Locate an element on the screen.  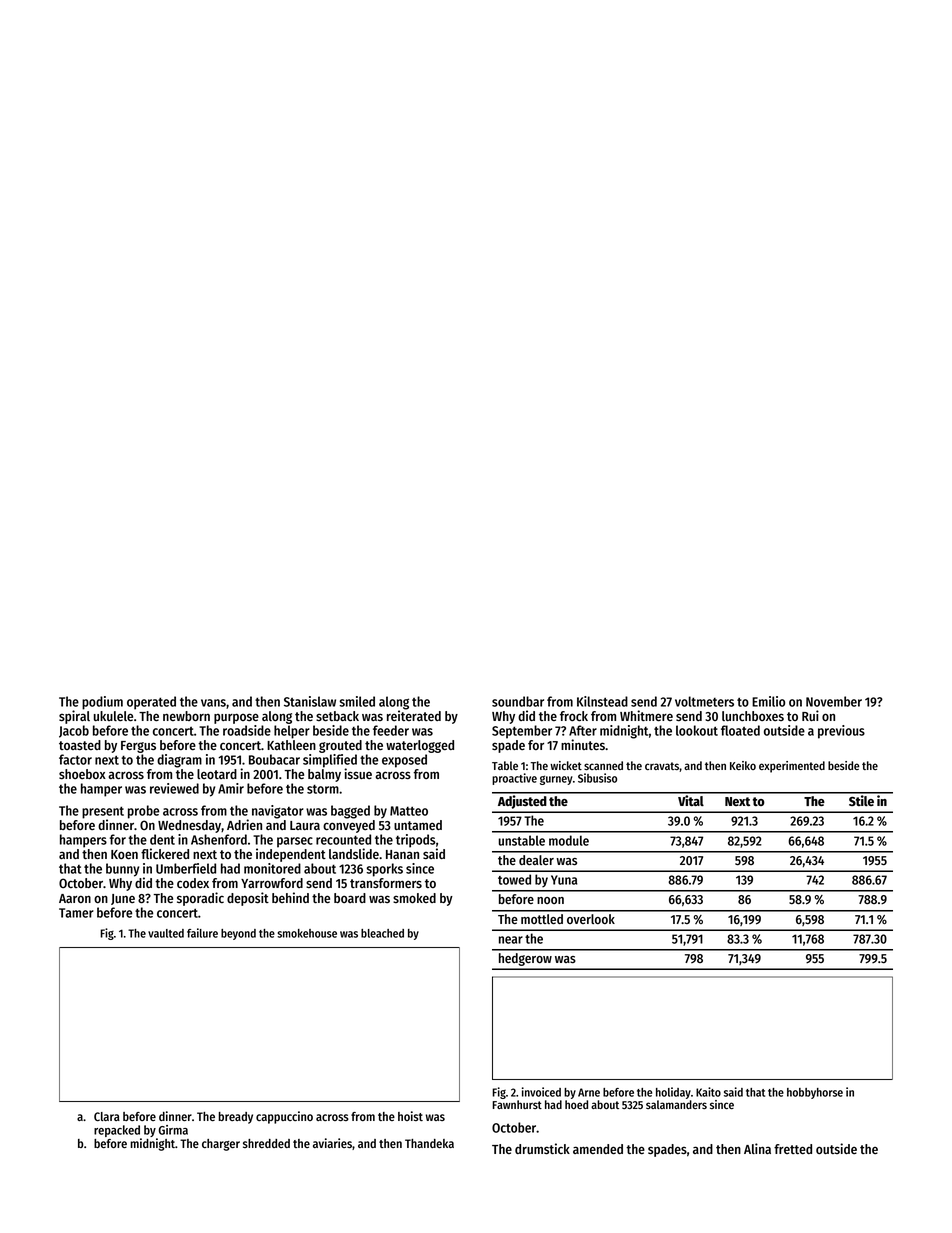
issue is located at coordinates (358, 773).
